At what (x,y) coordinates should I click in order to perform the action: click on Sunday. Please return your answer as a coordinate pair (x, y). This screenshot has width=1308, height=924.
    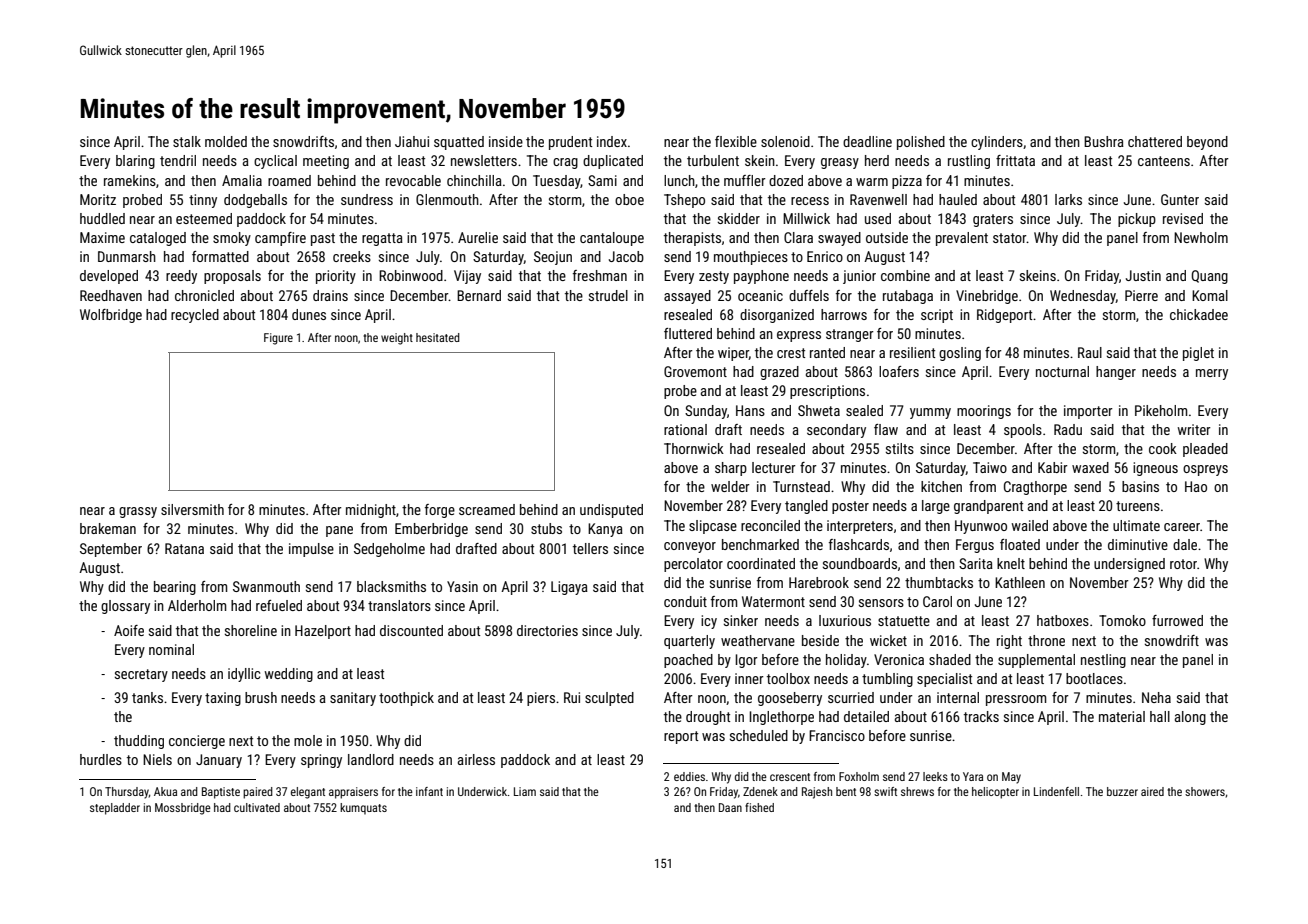
    Looking at the image, I should click on (706, 412).
